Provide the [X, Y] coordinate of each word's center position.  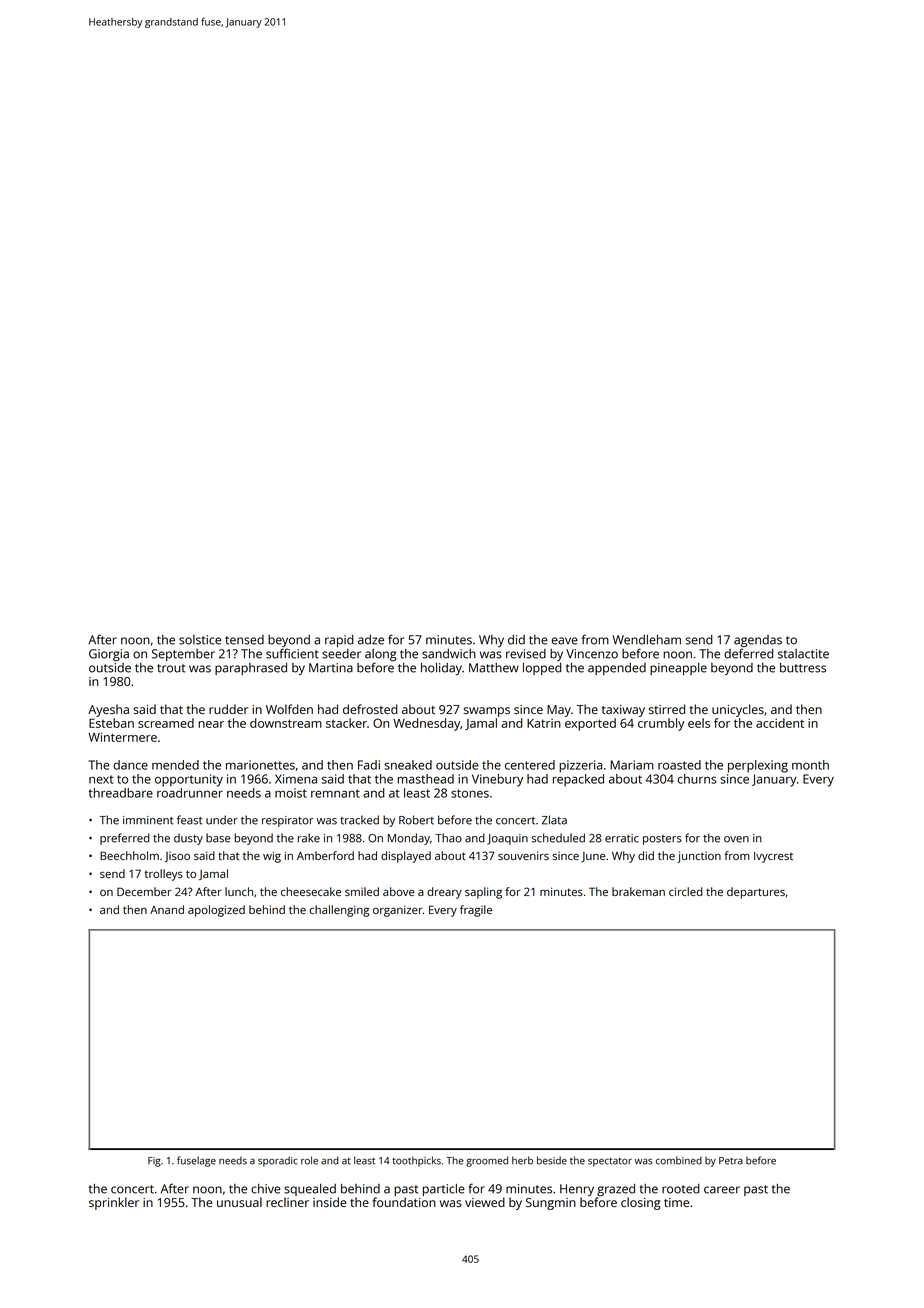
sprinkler [114, 1203]
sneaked [408, 765]
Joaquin [507, 839]
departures [756, 893]
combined [679, 1160]
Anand [167, 909]
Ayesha [108, 710]
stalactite [803, 654]
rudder [228, 709]
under [222, 820]
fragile [476, 911]
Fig [154, 1162]
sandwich [449, 654]
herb [522, 1160]
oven [736, 839]
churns [697, 779]
